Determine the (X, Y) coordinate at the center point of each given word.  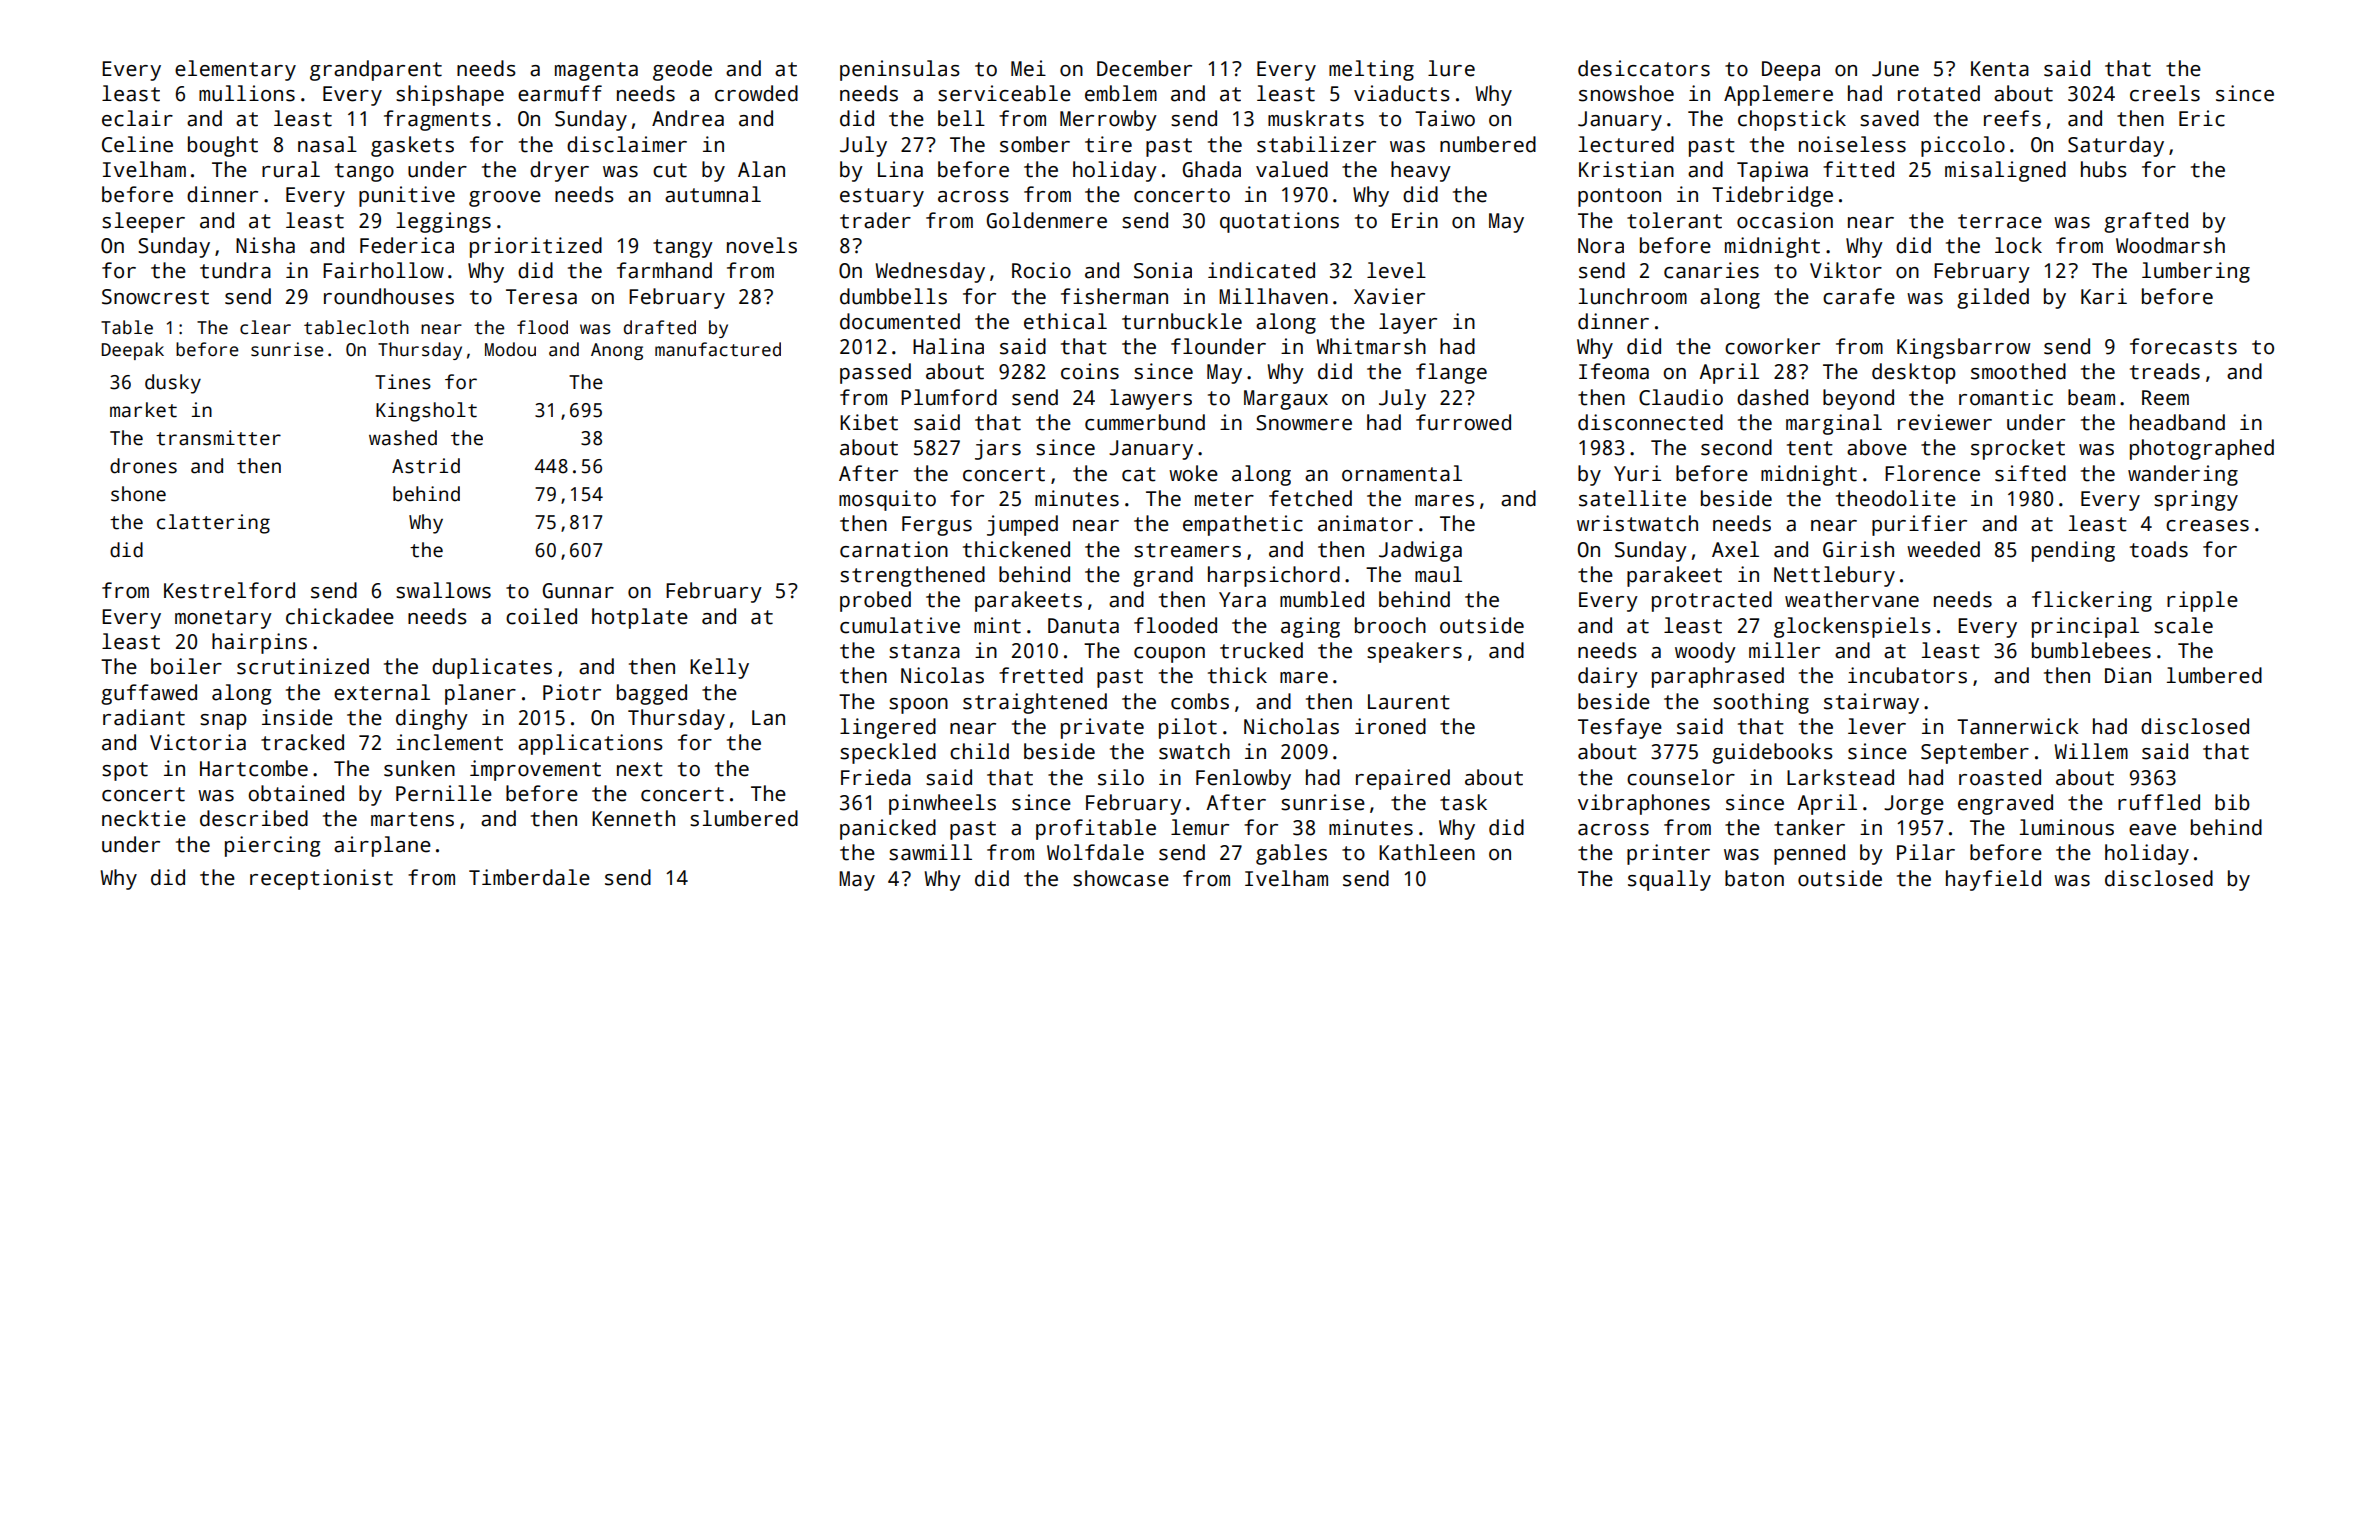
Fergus (937, 526)
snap (223, 722)
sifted (2030, 473)
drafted (660, 327)
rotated (1939, 93)
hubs (2104, 169)
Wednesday (930, 272)
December (1144, 68)
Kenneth (633, 818)
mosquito (887, 500)
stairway (1871, 703)
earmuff (560, 93)
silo (1121, 777)
